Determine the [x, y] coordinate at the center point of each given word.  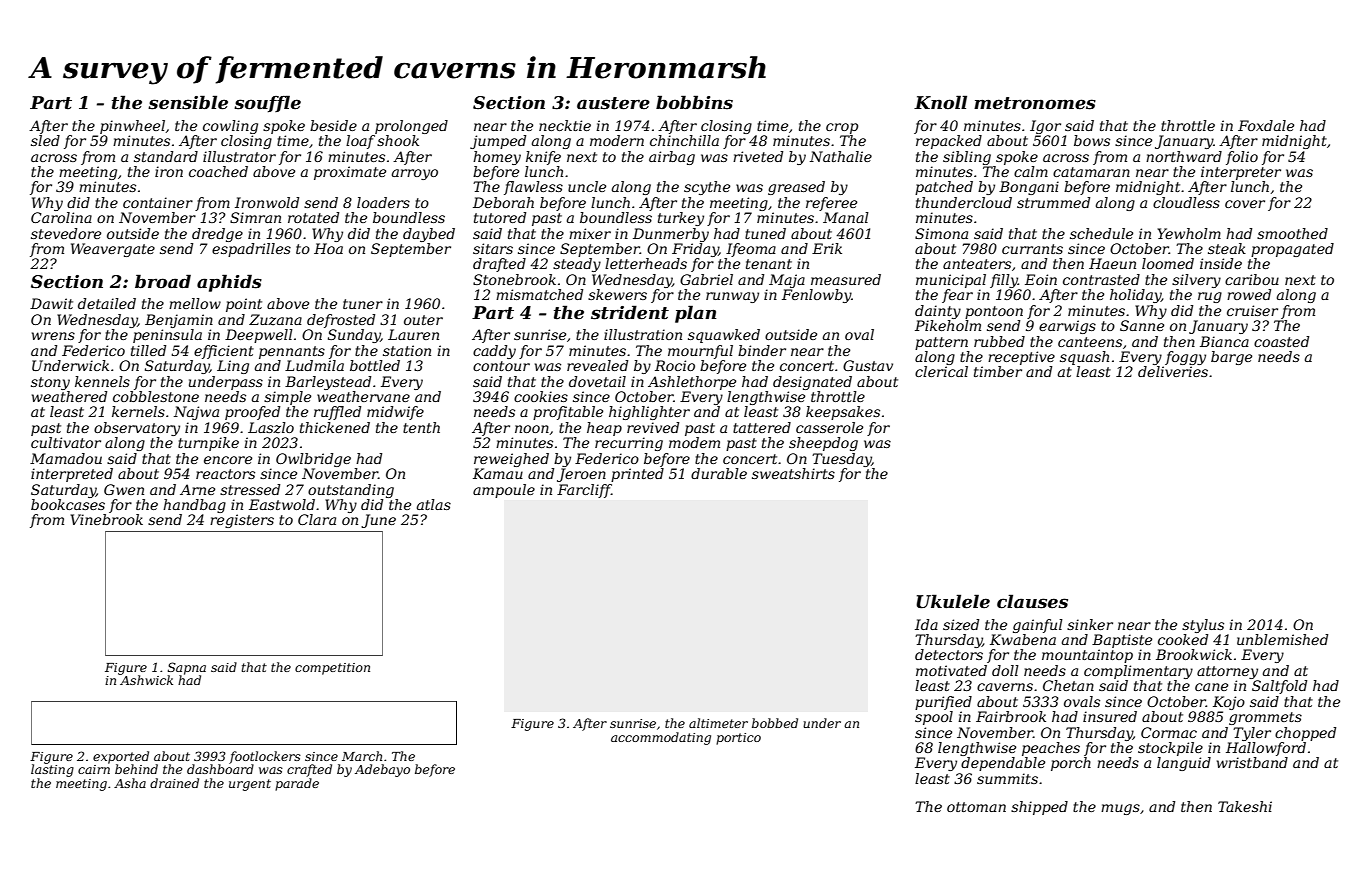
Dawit [51, 303]
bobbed [775, 723]
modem [694, 442]
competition [332, 669]
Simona [941, 233]
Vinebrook [107, 519]
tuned [765, 233]
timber [998, 371]
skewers [617, 294]
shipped [1039, 808]
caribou [1252, 279]
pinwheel [132, 127]
